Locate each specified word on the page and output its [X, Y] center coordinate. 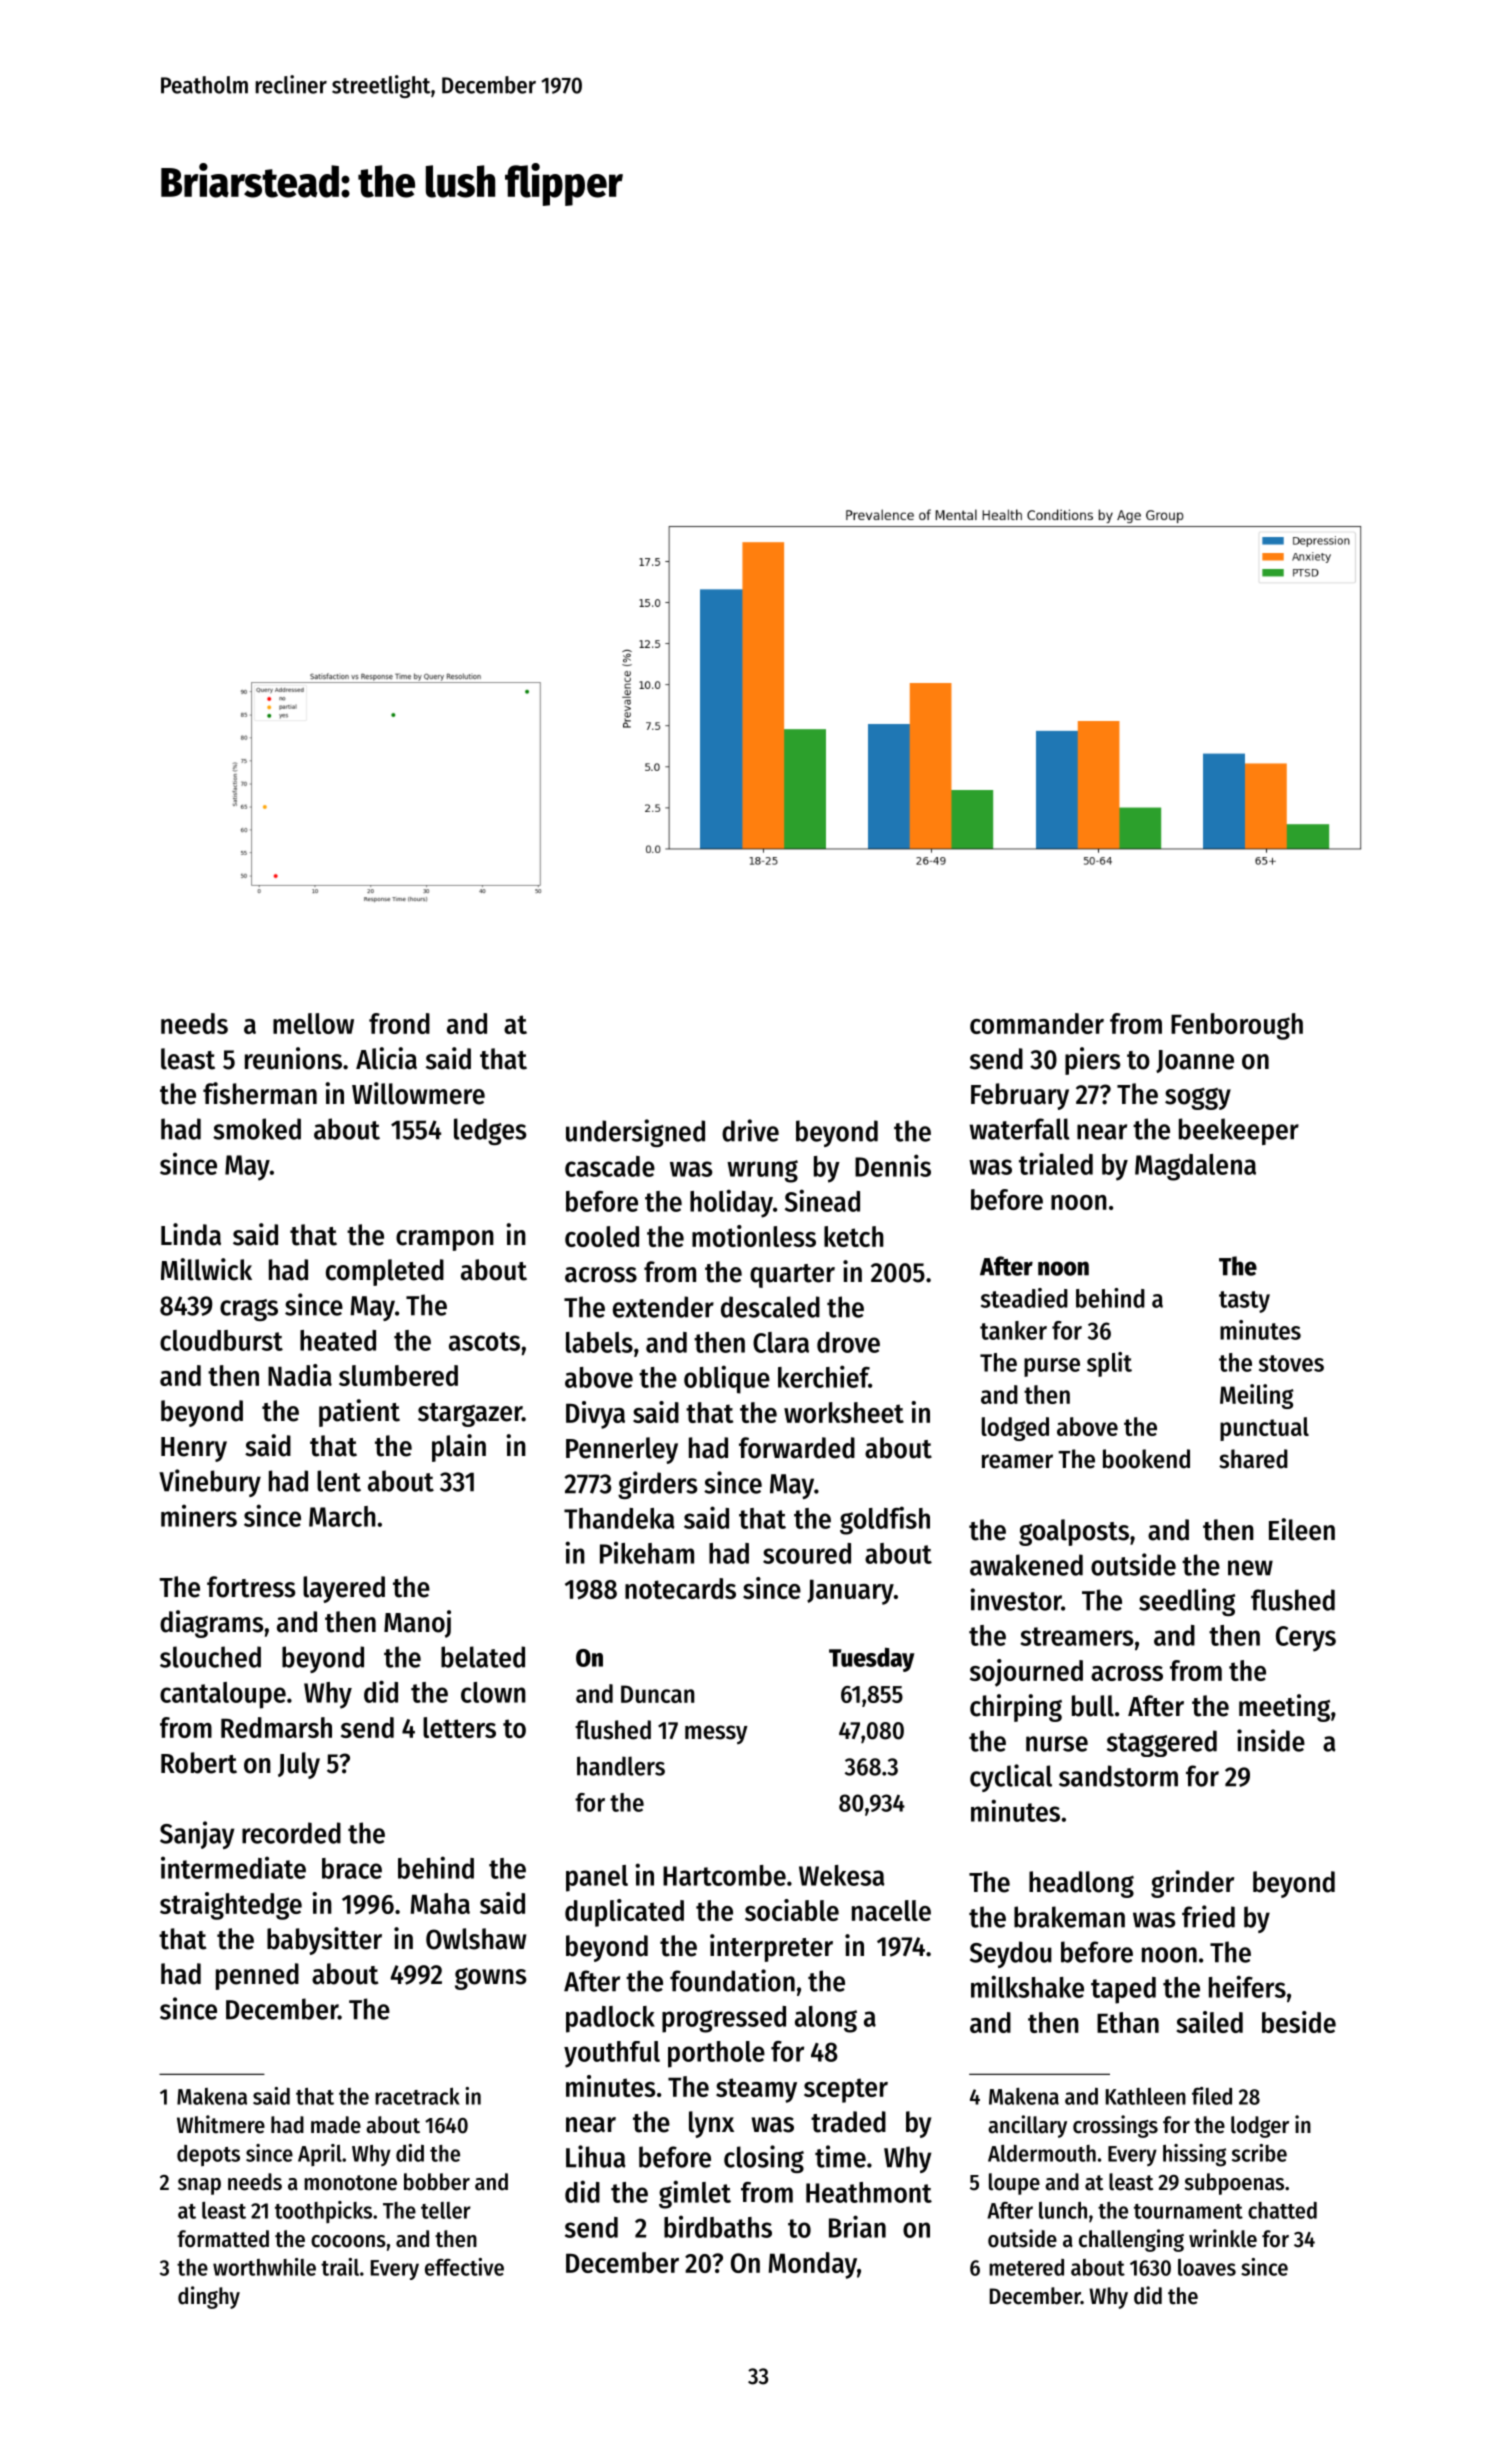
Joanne [1195, 1061]
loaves [1207, 2267]
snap [199, 2186]
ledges [490, 1131]
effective [464, 2267]
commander [1037, 1023]
